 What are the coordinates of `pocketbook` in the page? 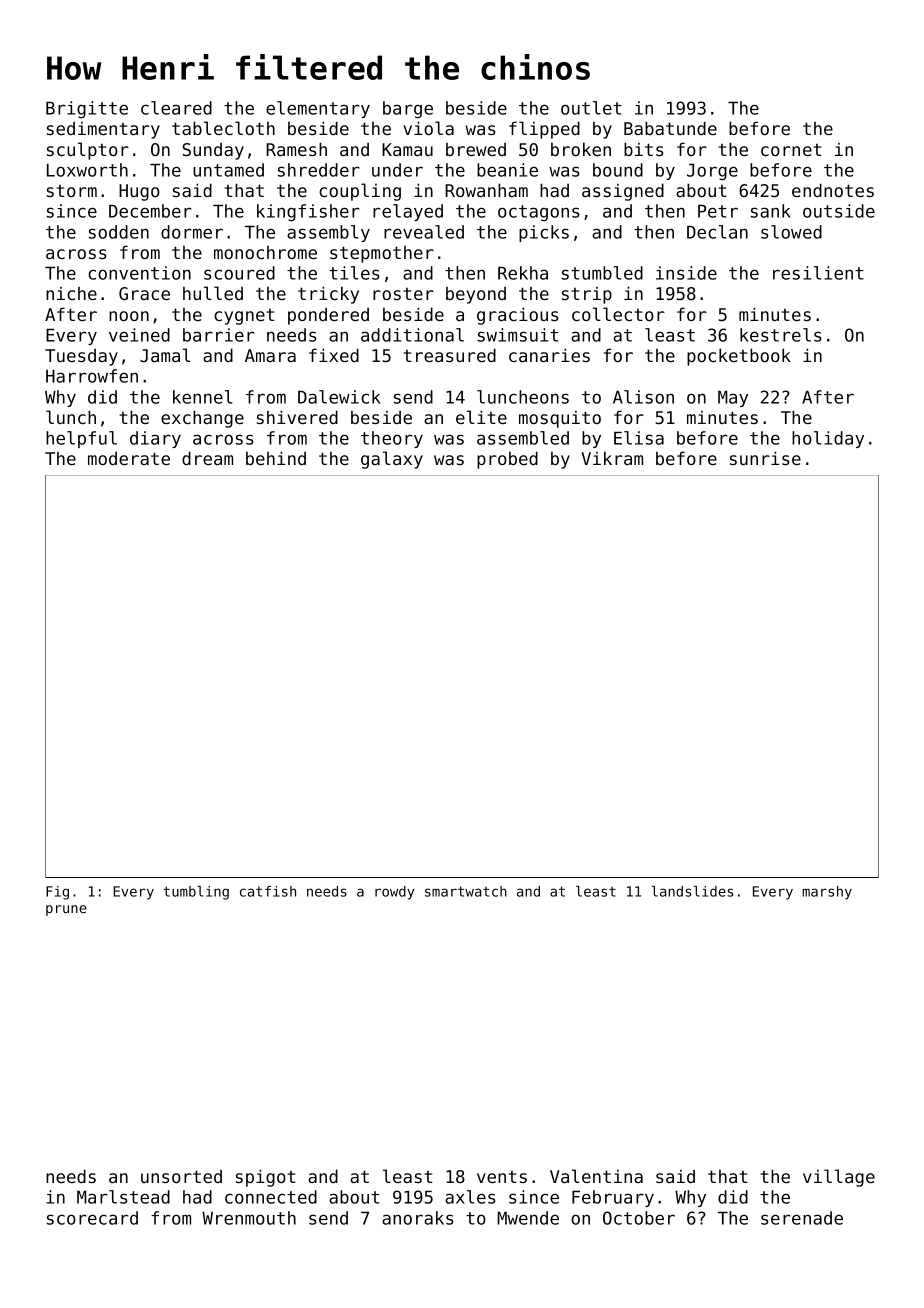 It's located at (739, 357).
